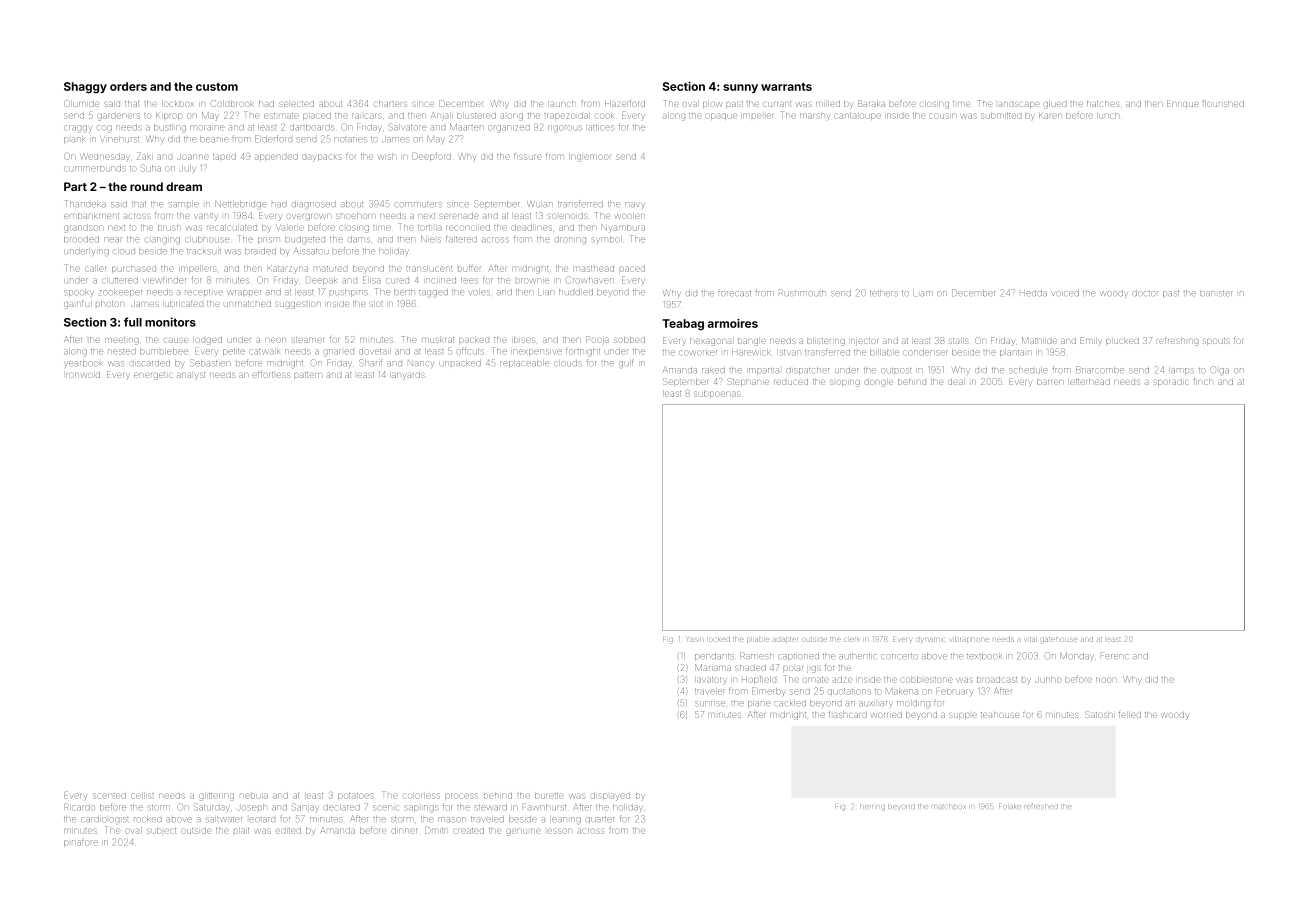 This page has width=1308, height=924. Describe the element at coordinates (1033, 293) in the page. I see `Hedda` at that location.
